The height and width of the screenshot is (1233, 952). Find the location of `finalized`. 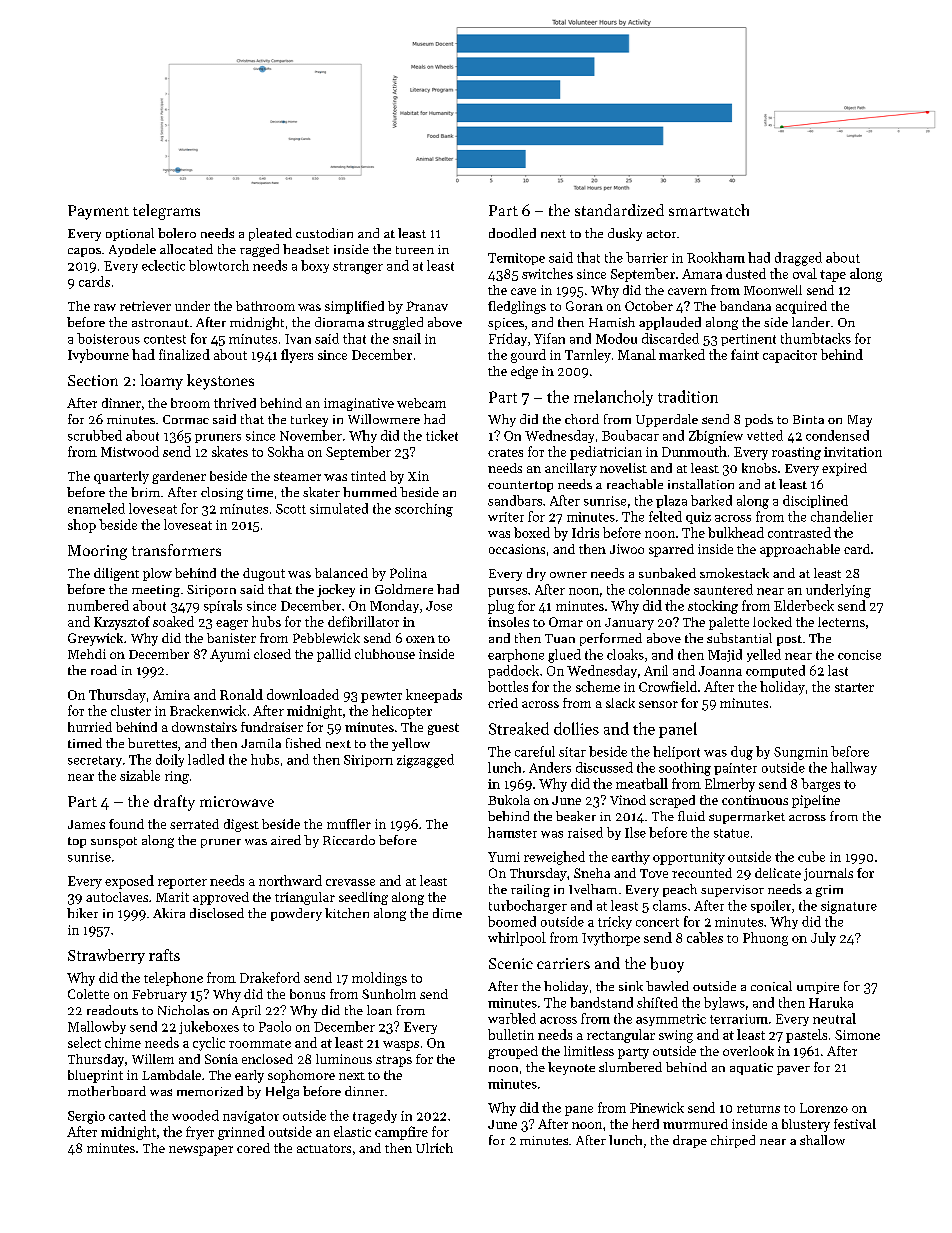

finalized is located at coordinates (184, 354).
